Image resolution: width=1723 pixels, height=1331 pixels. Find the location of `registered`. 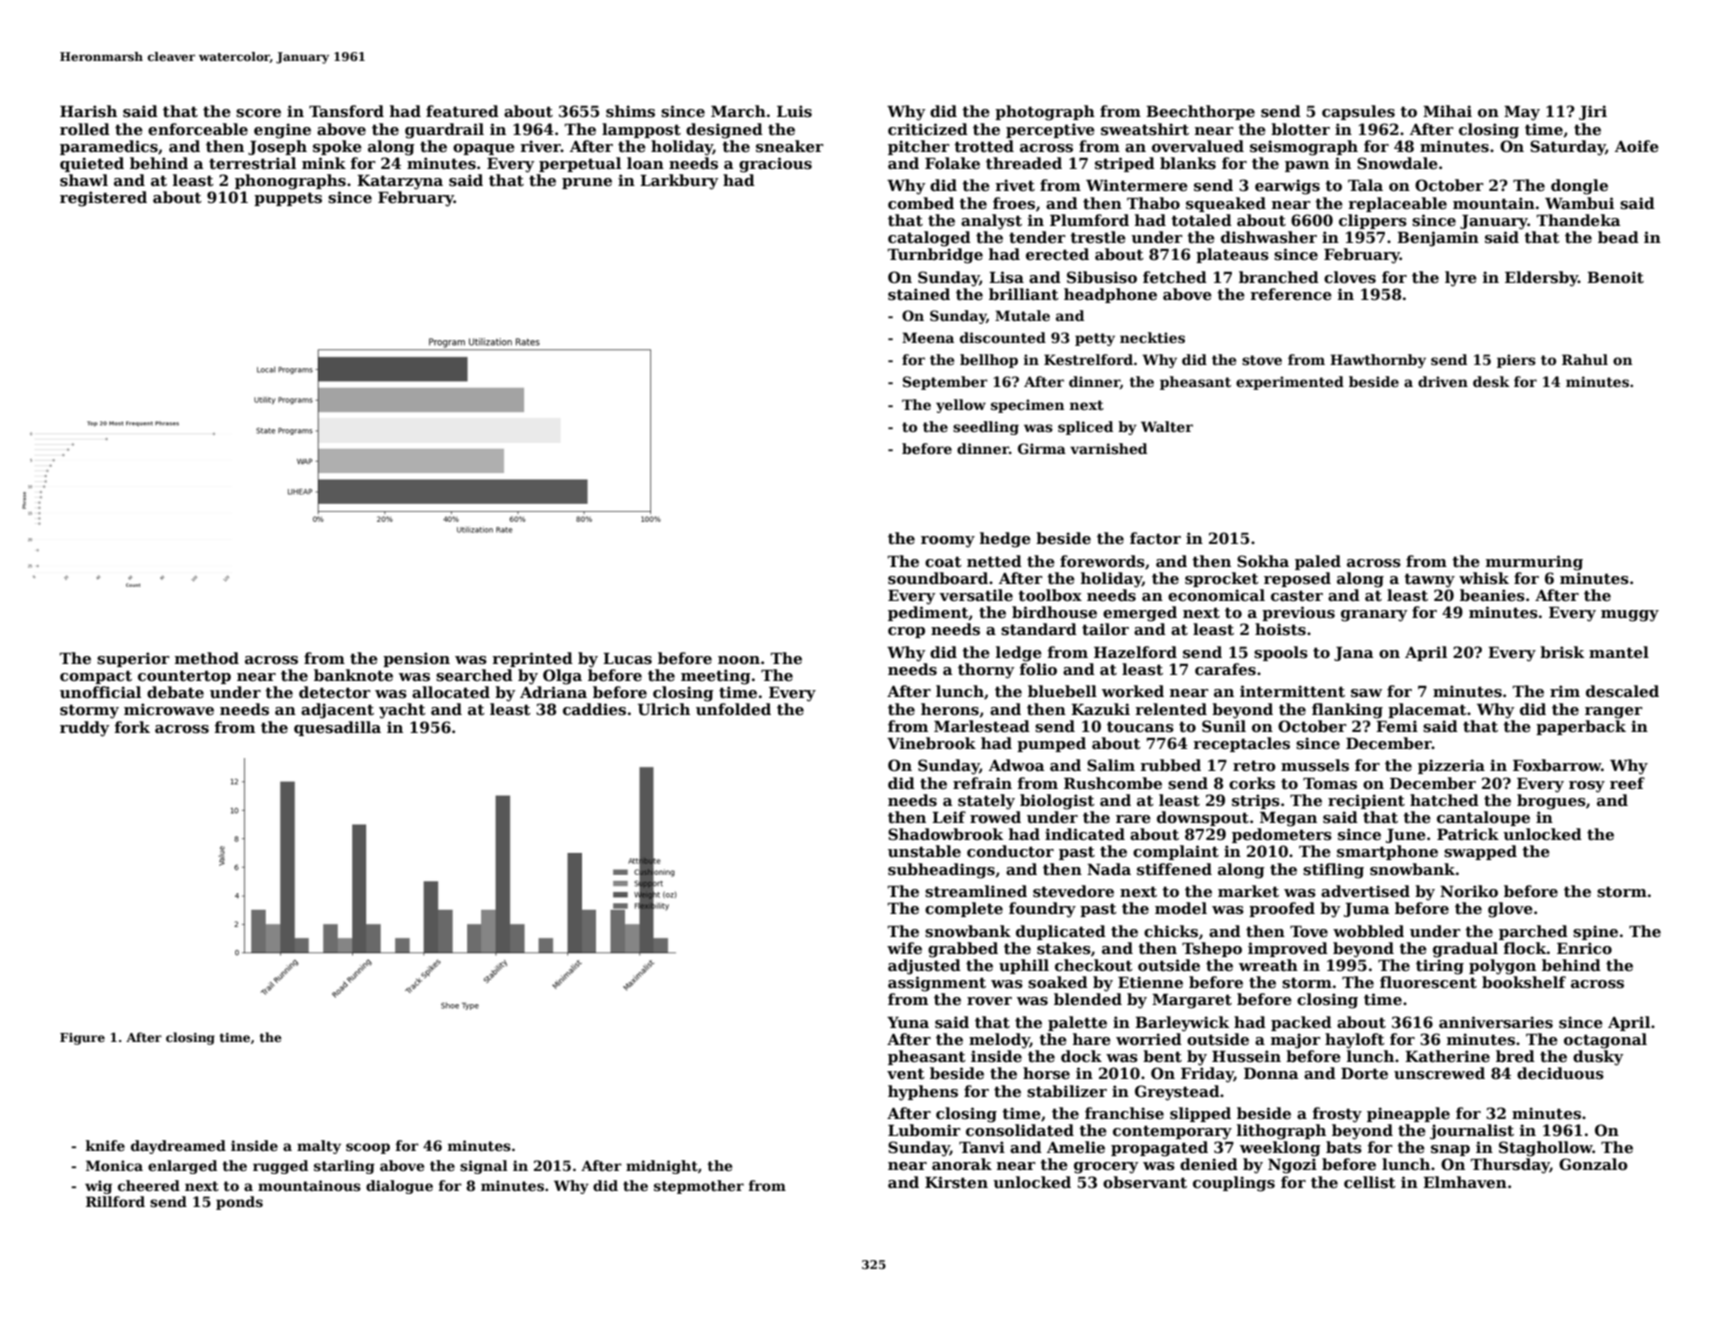

registered is located at coordinates (103, 199).
